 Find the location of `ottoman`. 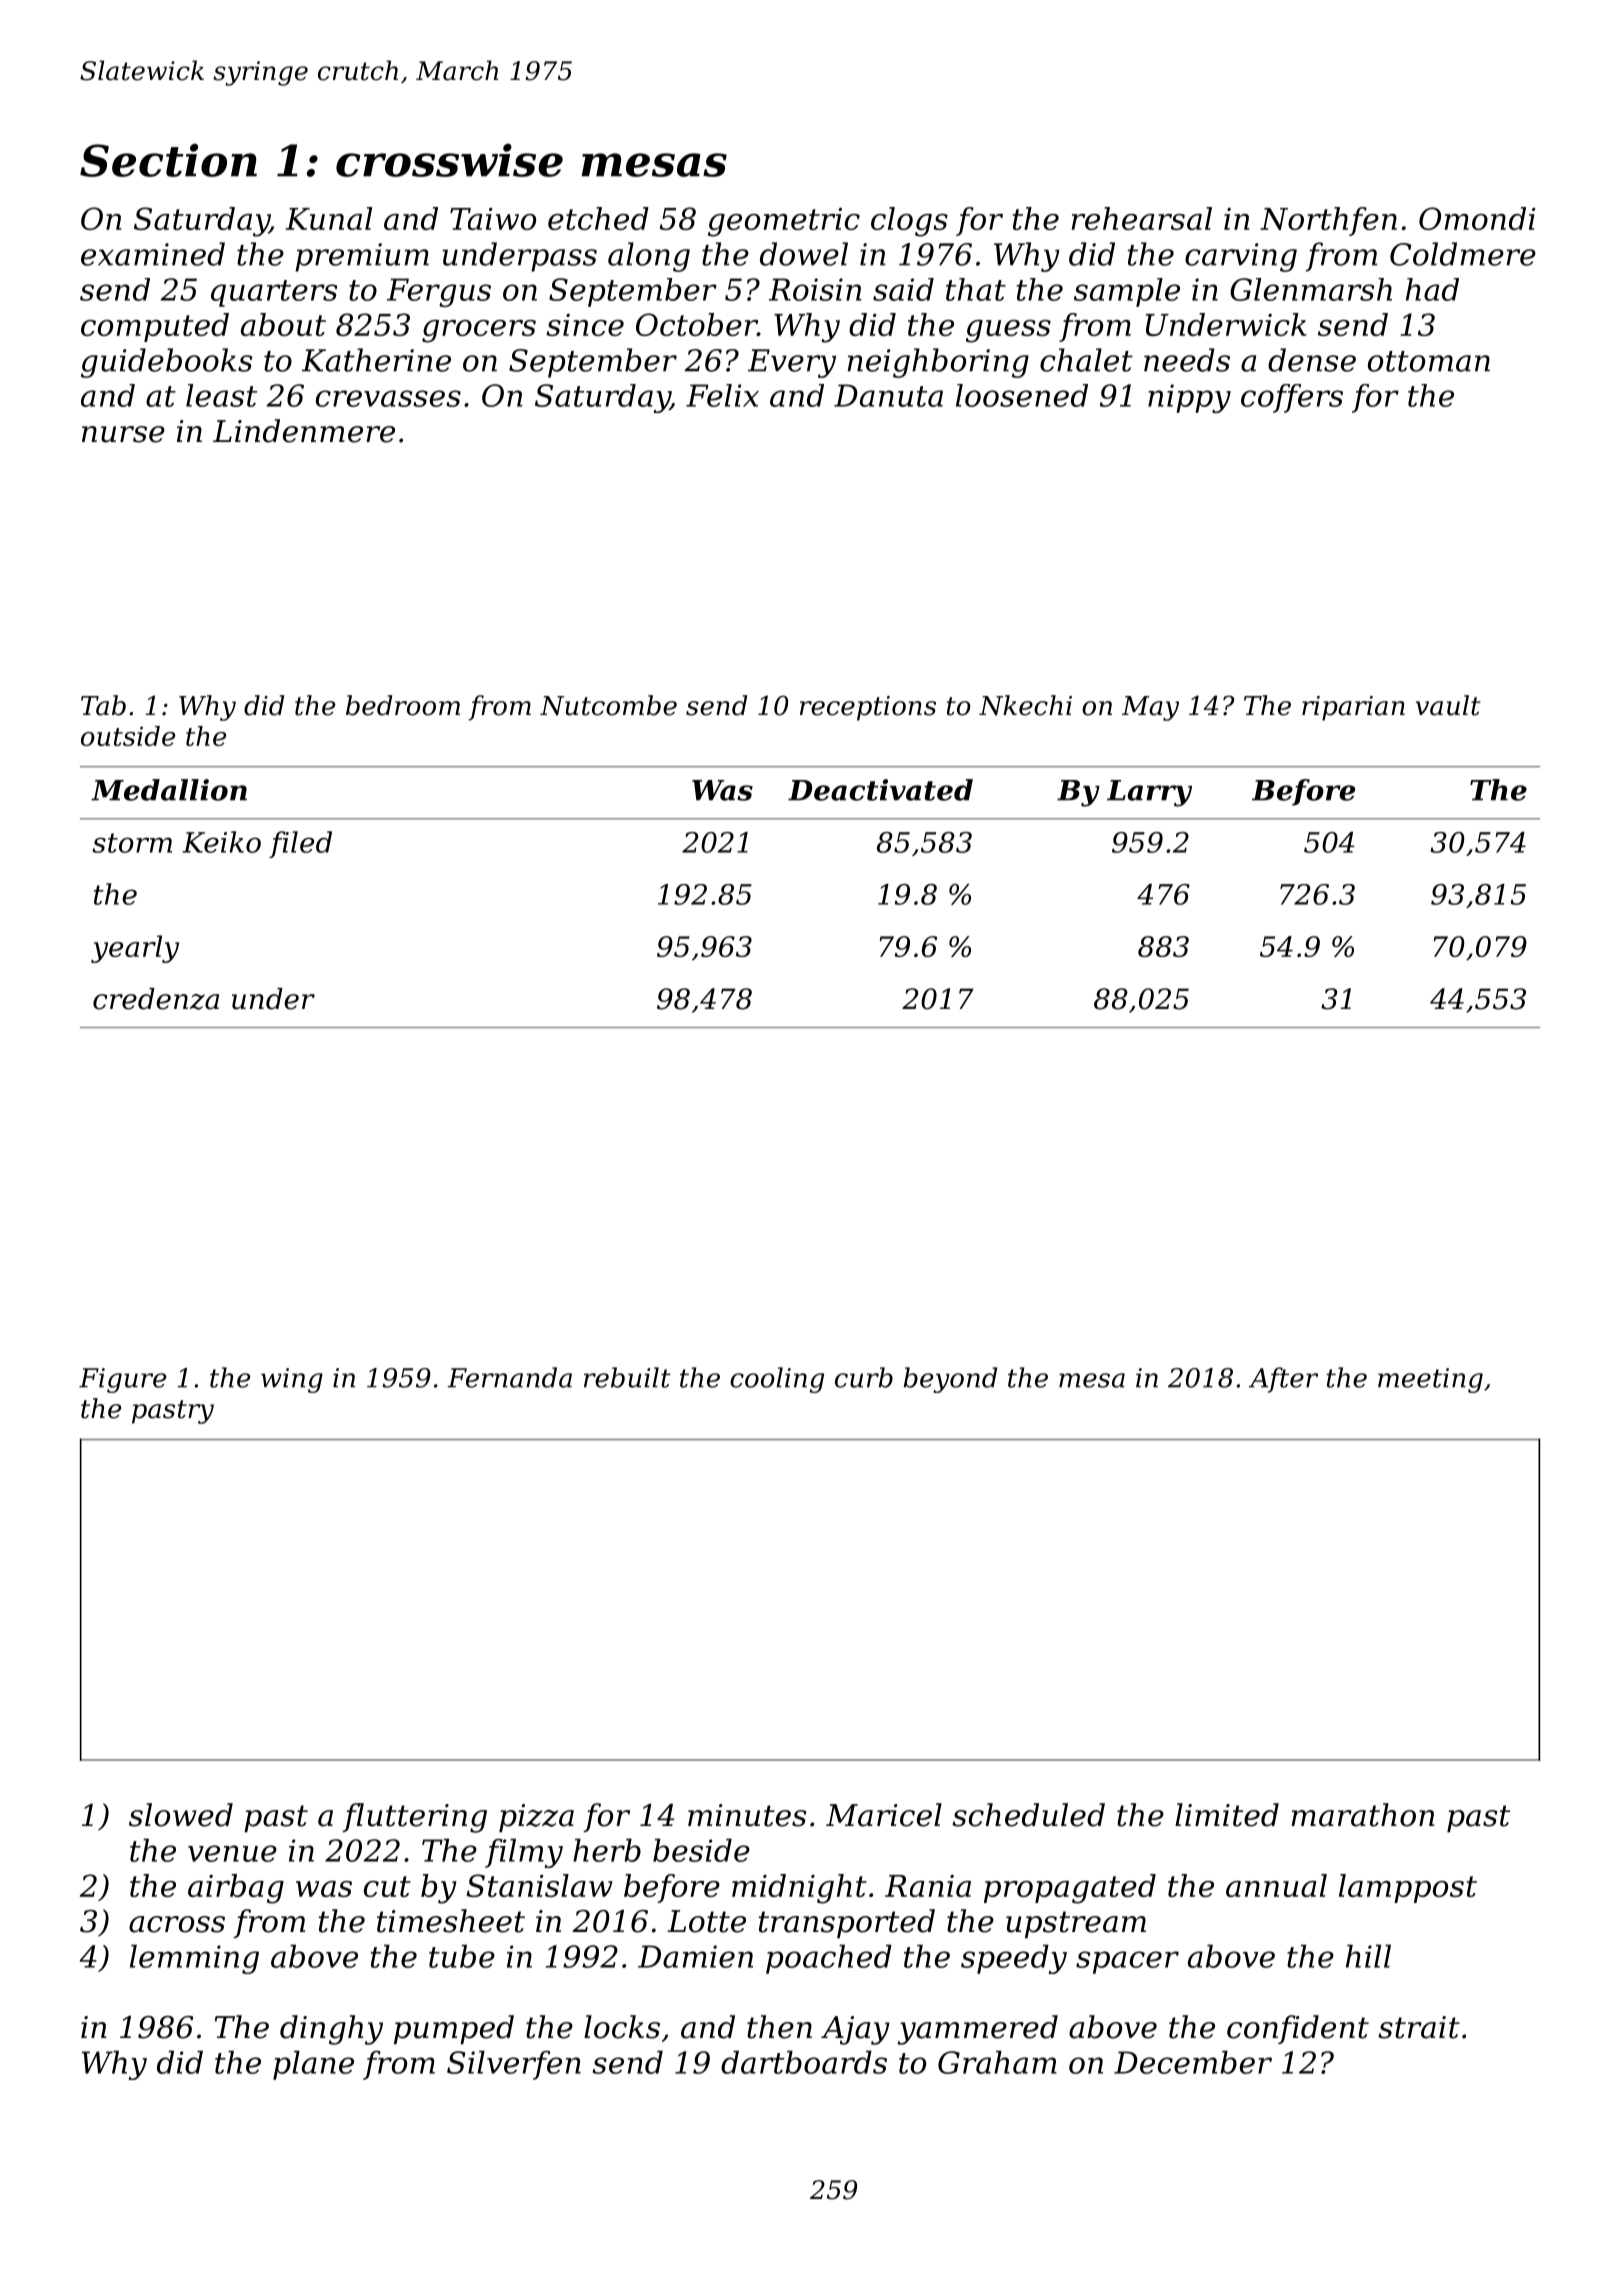

ottoman is located at coordinates (1429, 361).
